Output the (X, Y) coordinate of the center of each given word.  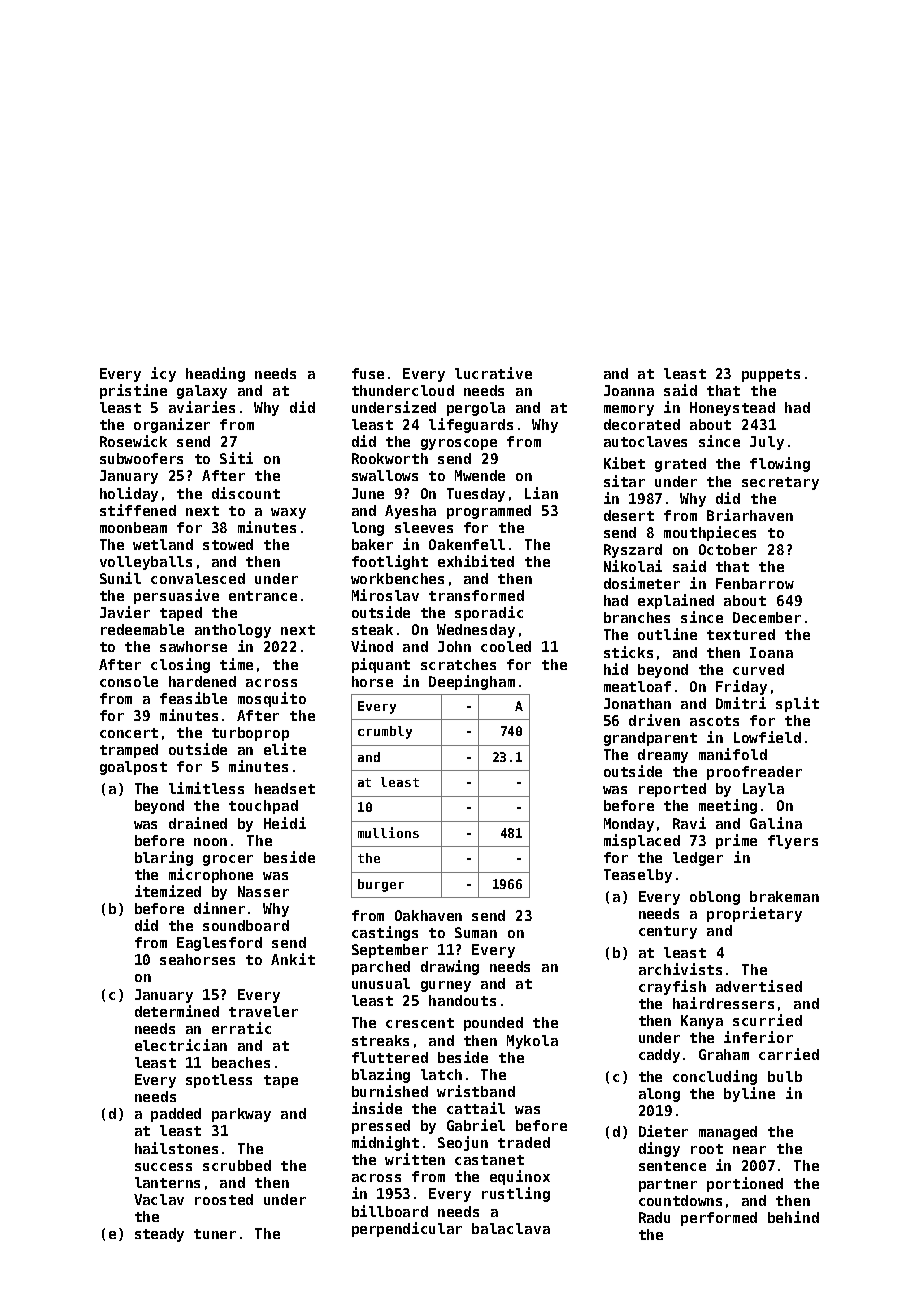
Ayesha (410, 512)
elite (285, 749)
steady (159, 1235)
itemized (168, 891)
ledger (698, 859)
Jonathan (637, 703)
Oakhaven (428, 915)
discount (246, 493)
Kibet (624, 463)
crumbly (385, 732)
